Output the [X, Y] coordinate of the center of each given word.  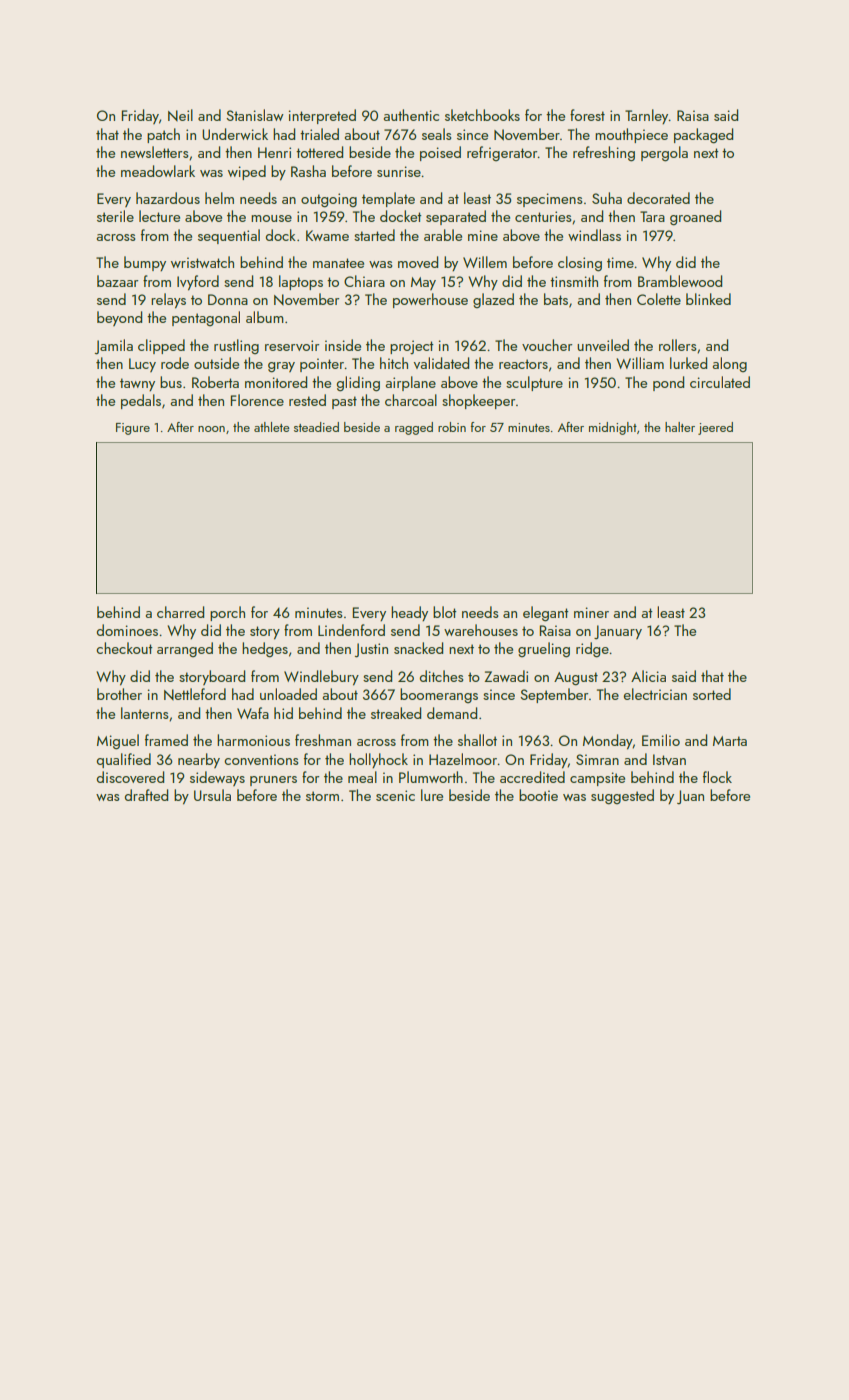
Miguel [118, 742]
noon [211, 429]
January [618, 632]
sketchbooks [482, 115]
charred [180, 612]
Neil [180, 115]
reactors [523, 364]
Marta [730, 741]
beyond [119, 318]
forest [587, 115]
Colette [659, 299]
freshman [323, 740]
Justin [371, 650]
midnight [613, 428]
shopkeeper [478, 401]
